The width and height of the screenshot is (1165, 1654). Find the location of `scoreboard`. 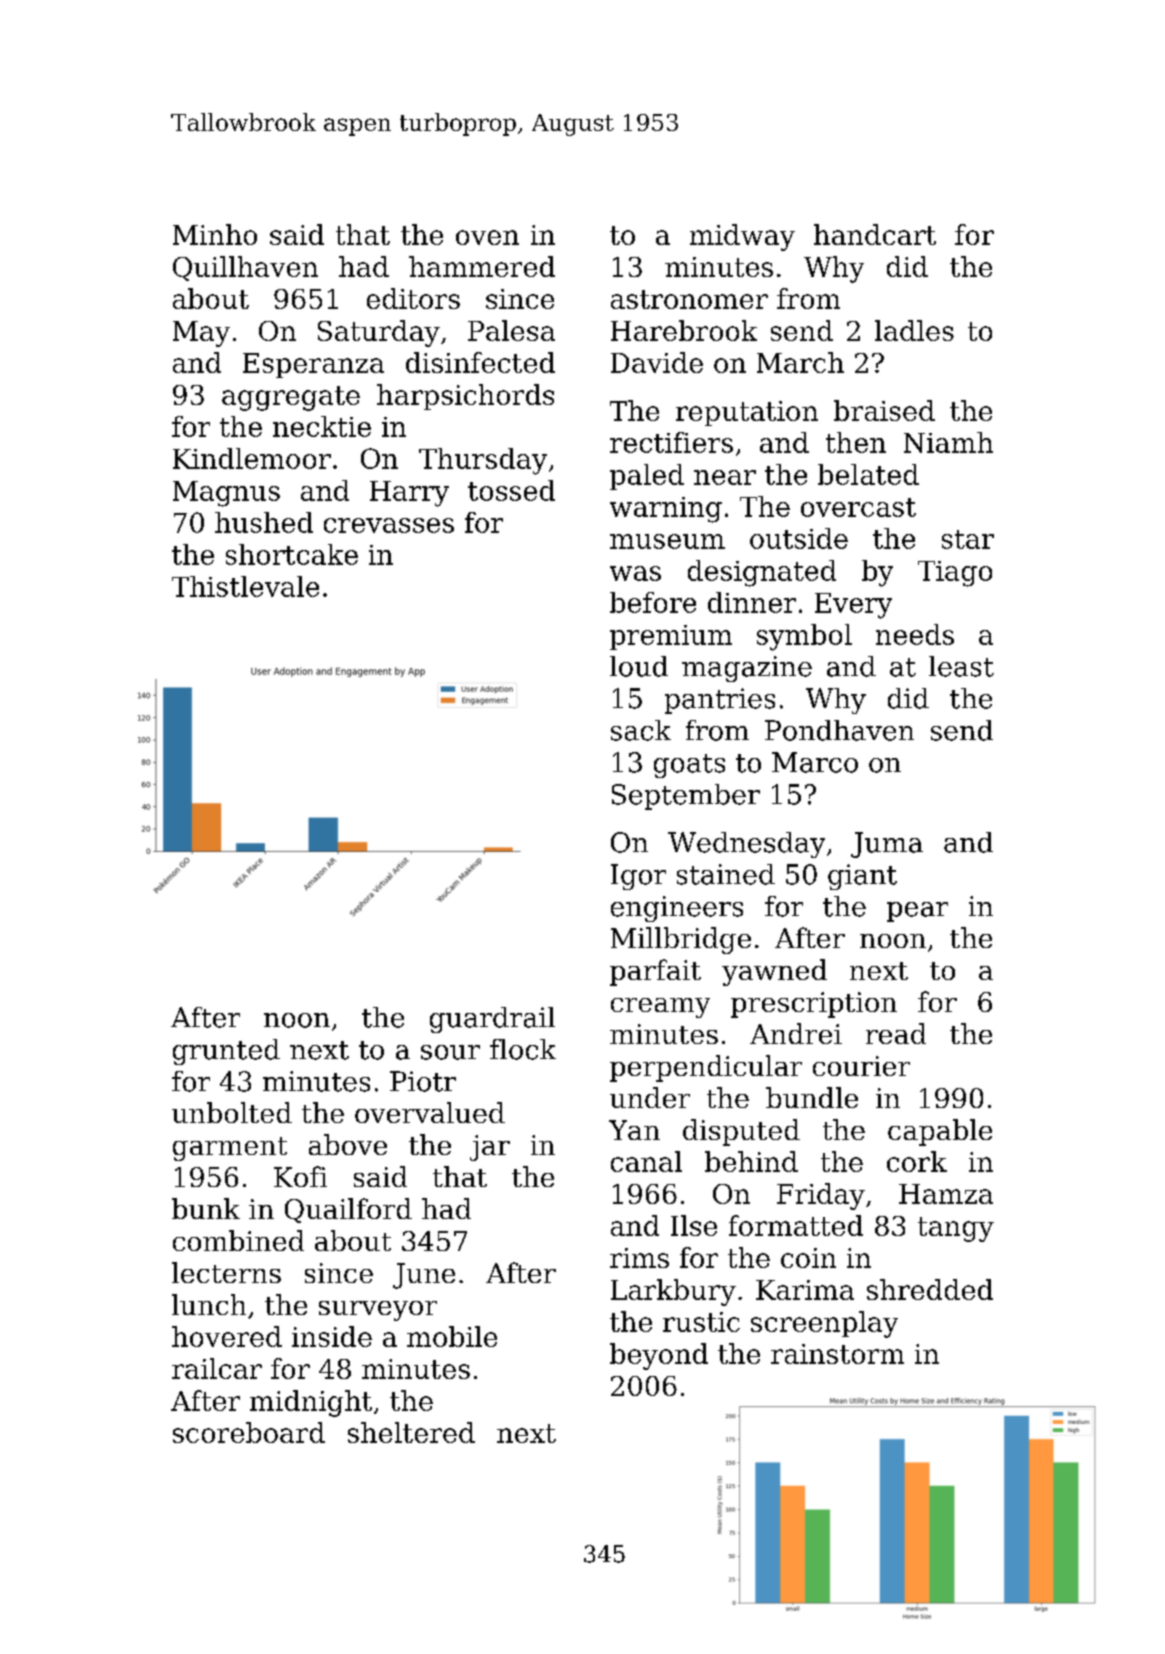

scoreboard is located at coordinates (249, 1432).
